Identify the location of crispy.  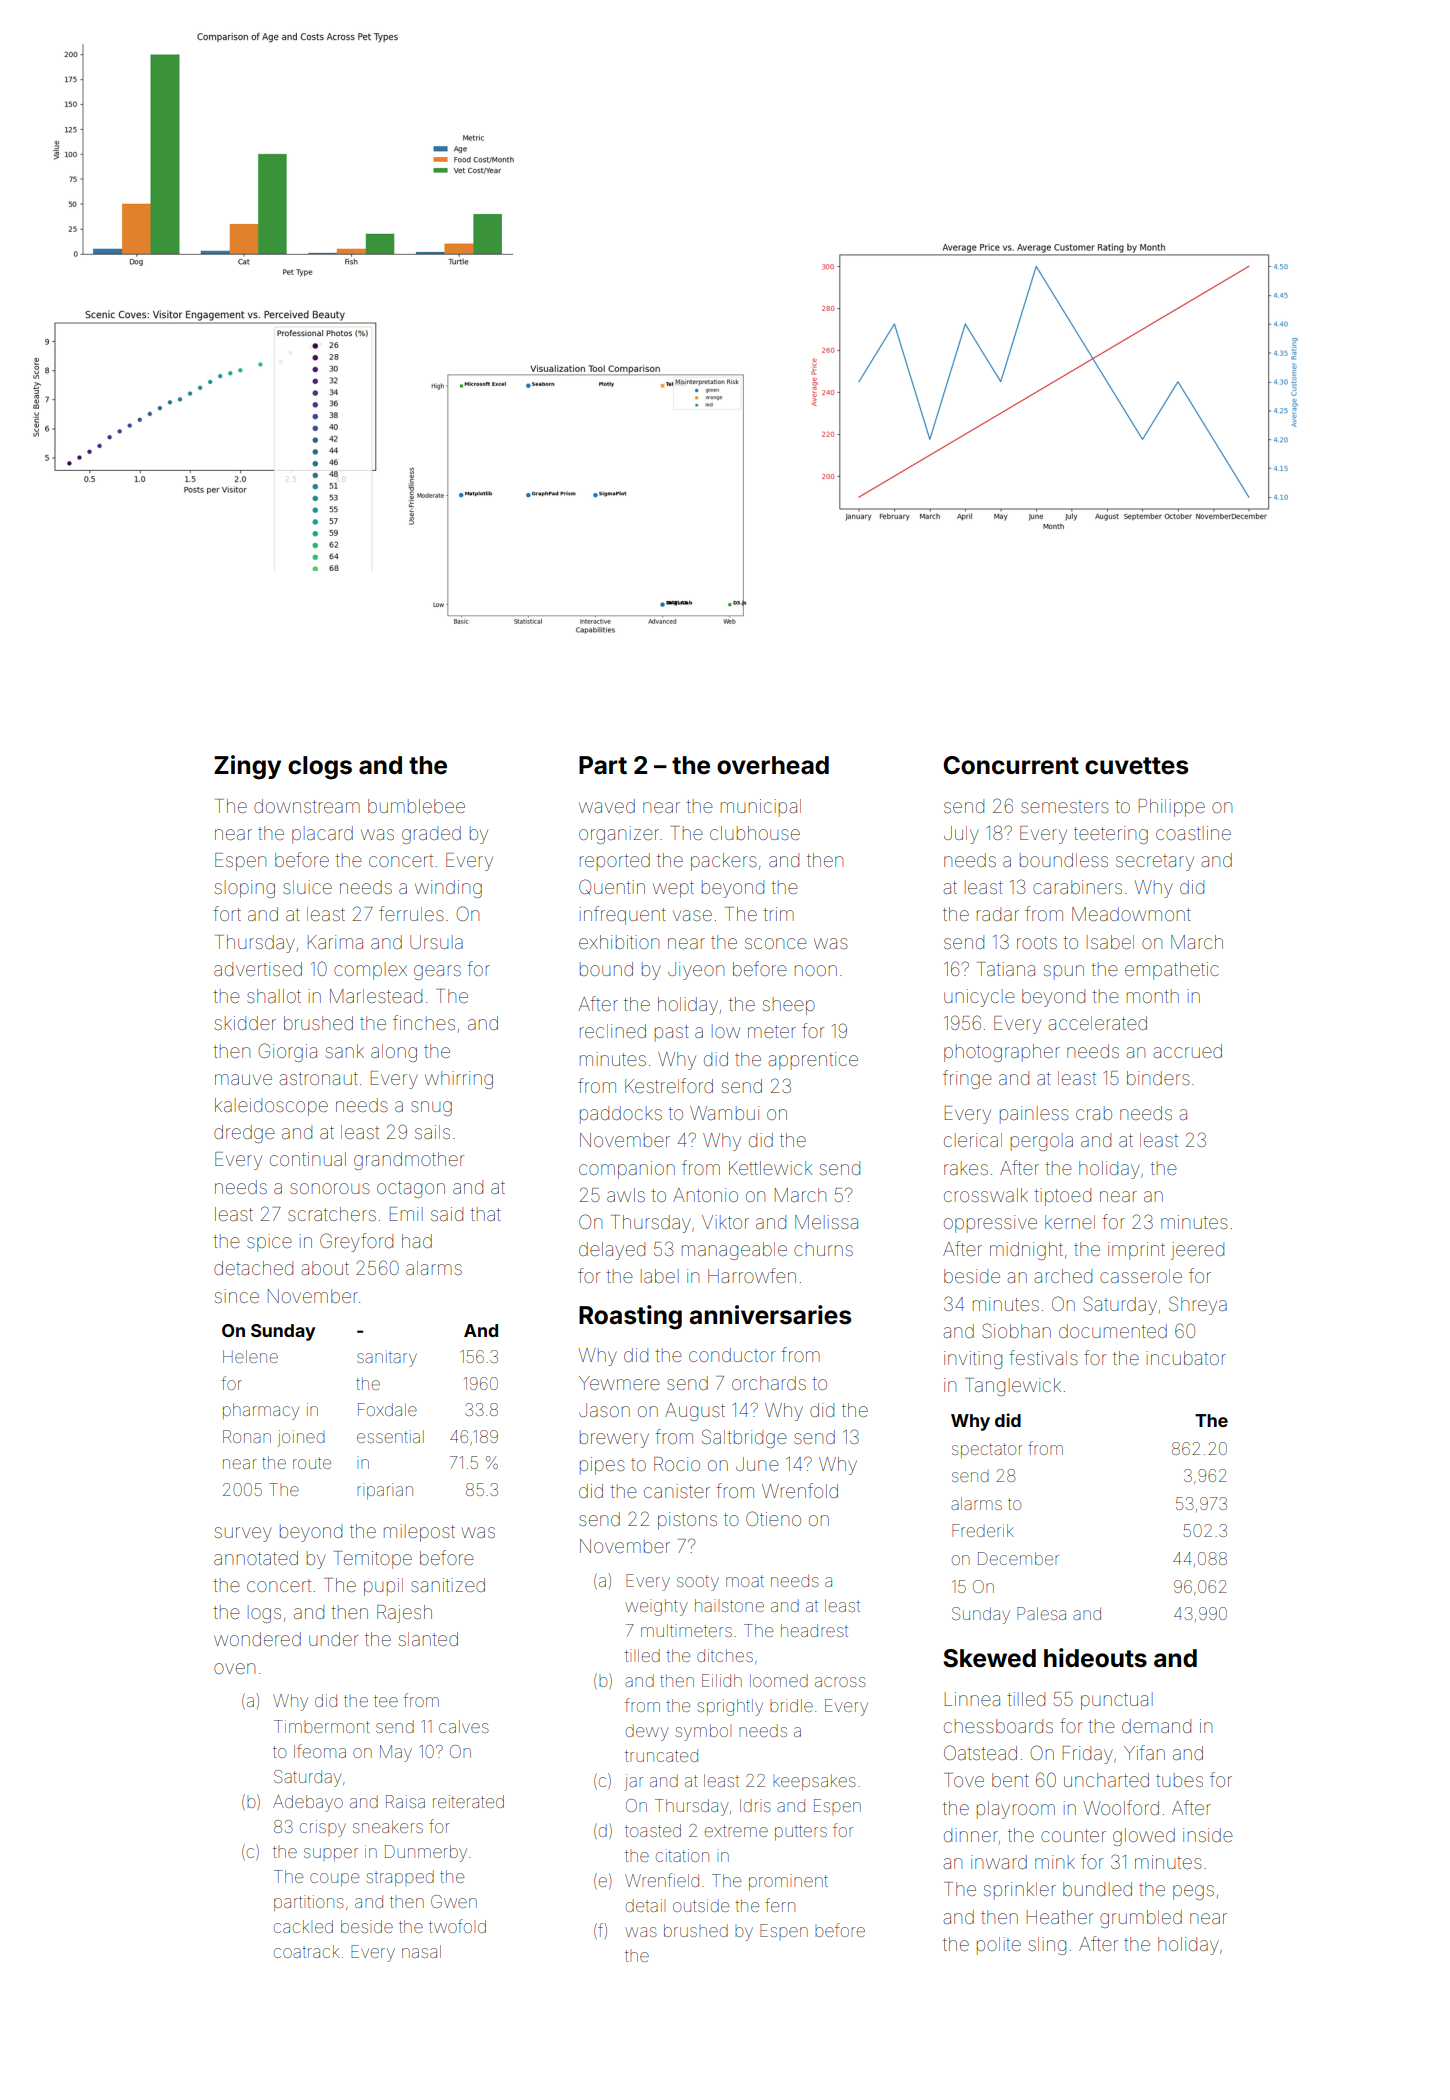
(323, 1828).
